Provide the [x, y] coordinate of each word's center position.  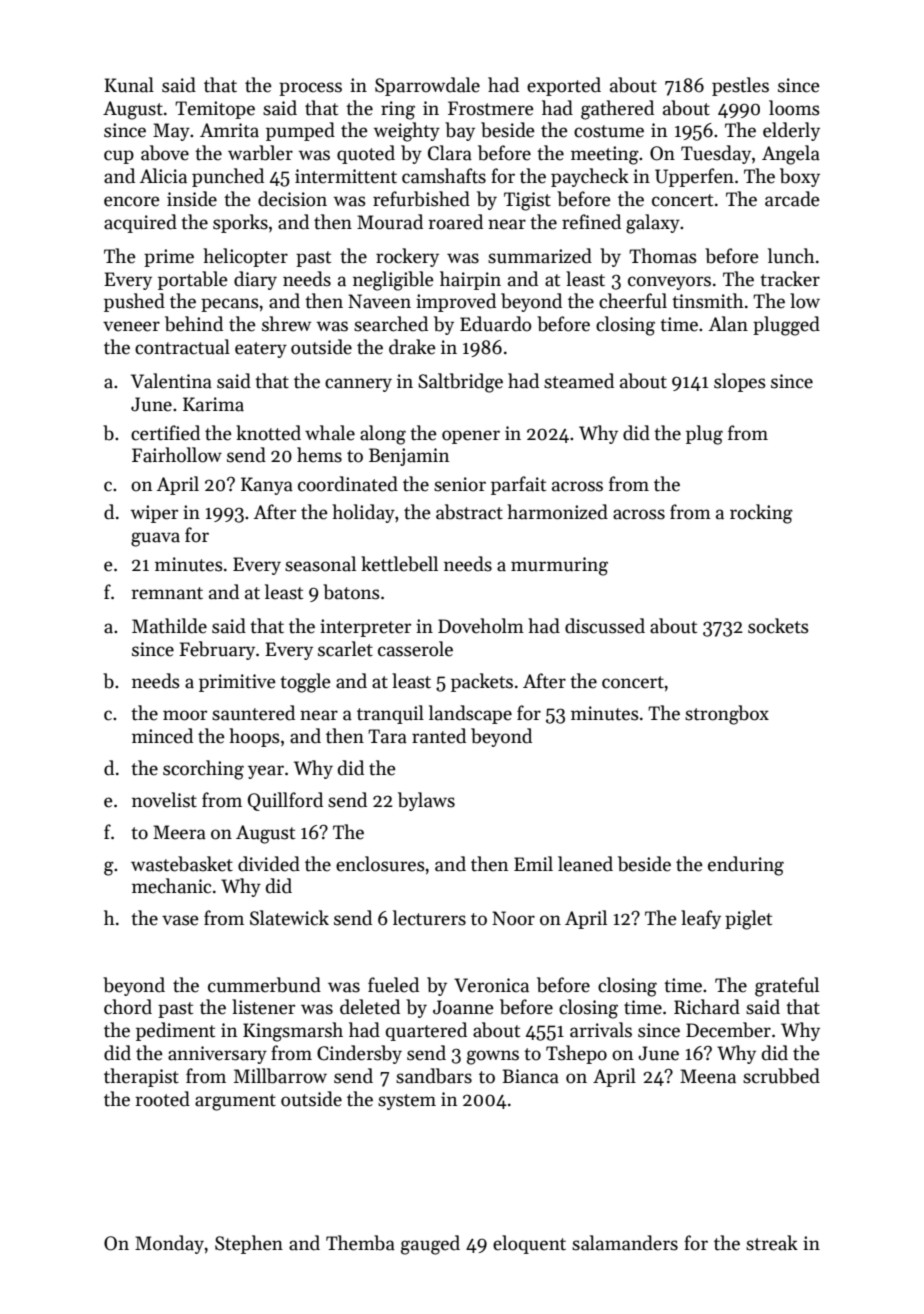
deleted [370, 1007]
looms [794, 108]
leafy [701, 919]
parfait [518, 485]
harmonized [557, 512]
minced [162, 736]
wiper [154, 514]
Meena [708, 1076]
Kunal [129, 85]
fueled [393, 985]
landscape [470, 714]
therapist [141, 1077]
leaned [585, 864]
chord [128, 1007]
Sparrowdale [427, 86]
